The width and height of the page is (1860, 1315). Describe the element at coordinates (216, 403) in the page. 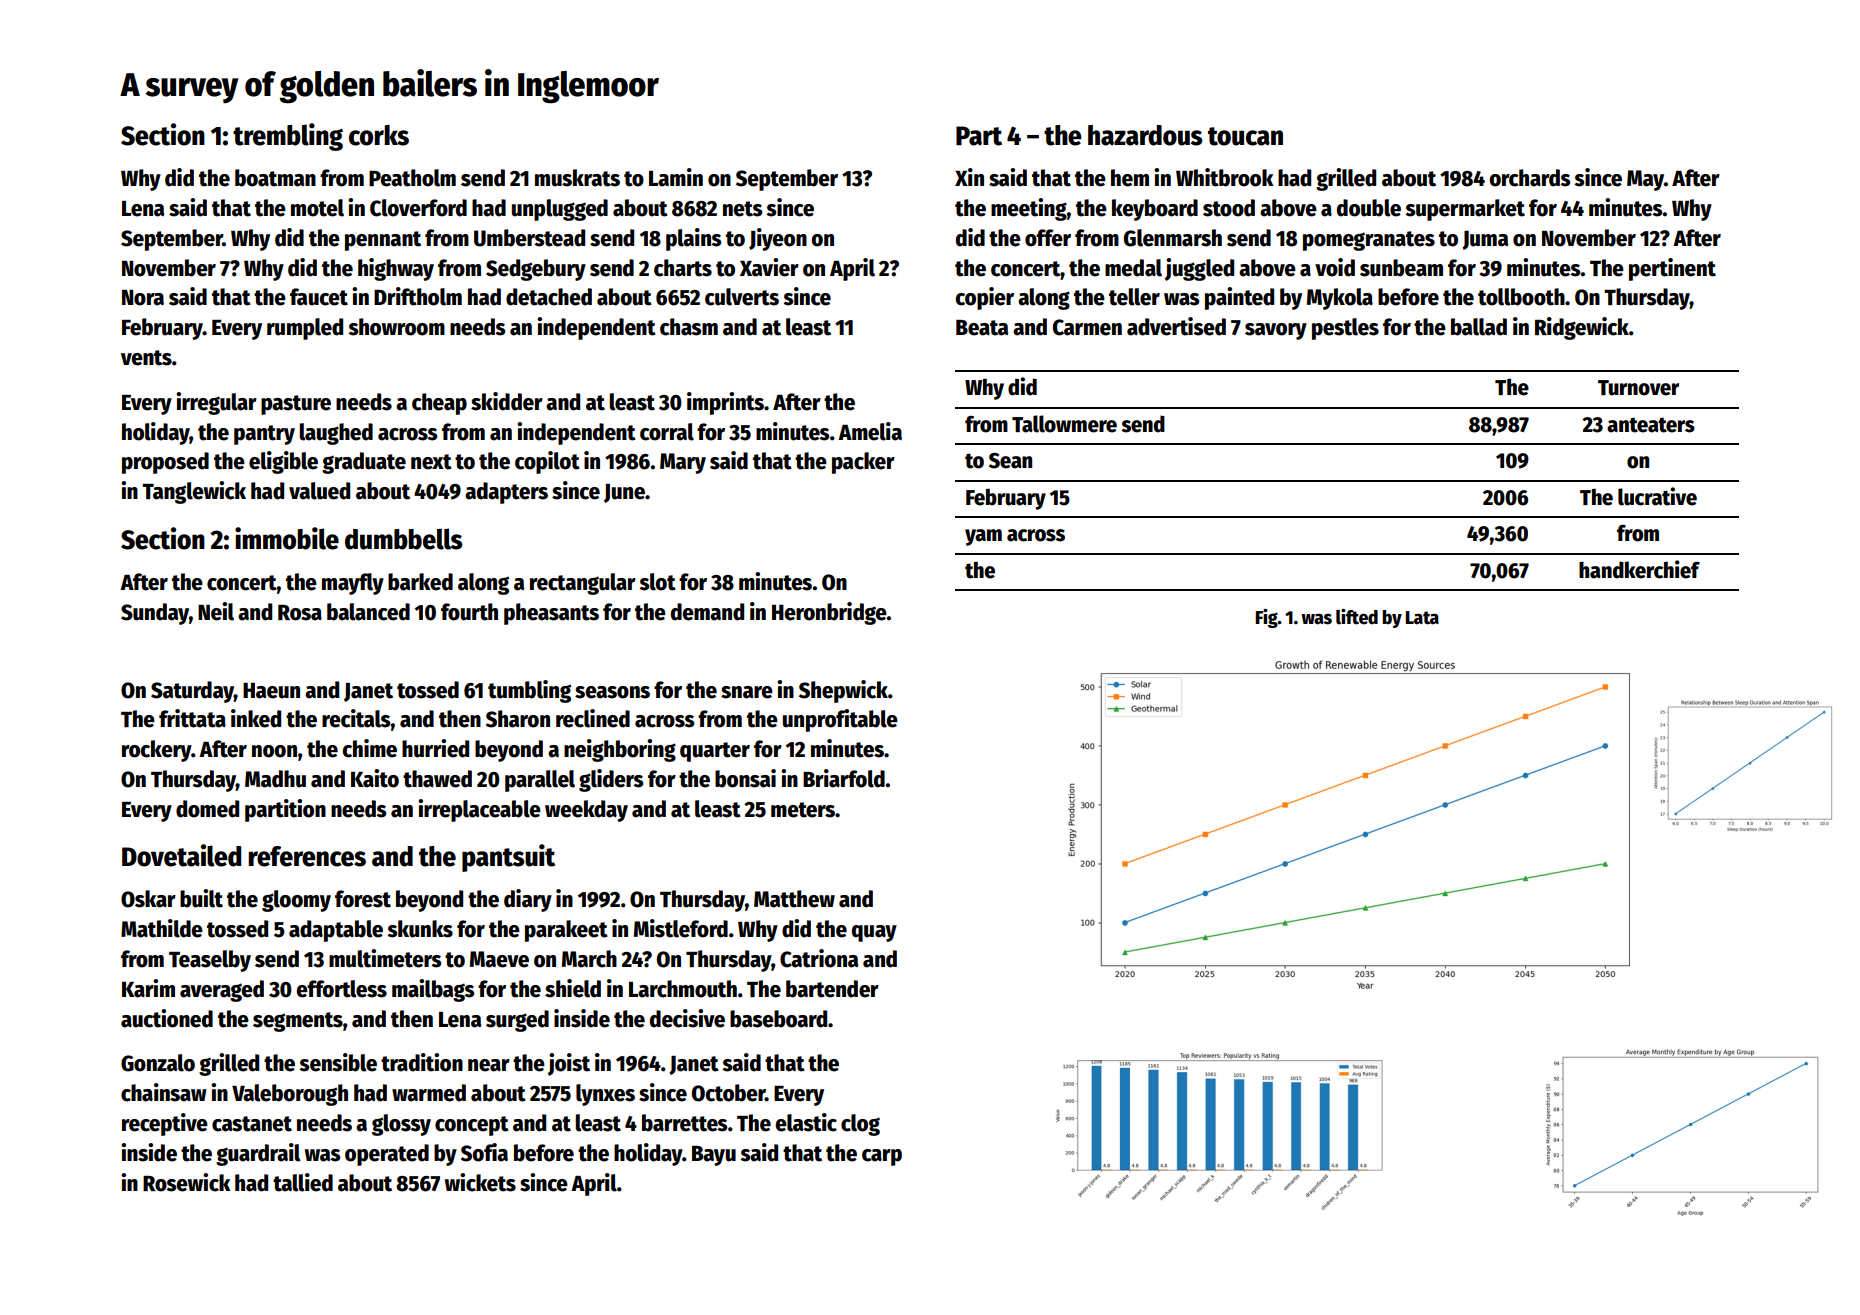

I see `irregular` at that location.
